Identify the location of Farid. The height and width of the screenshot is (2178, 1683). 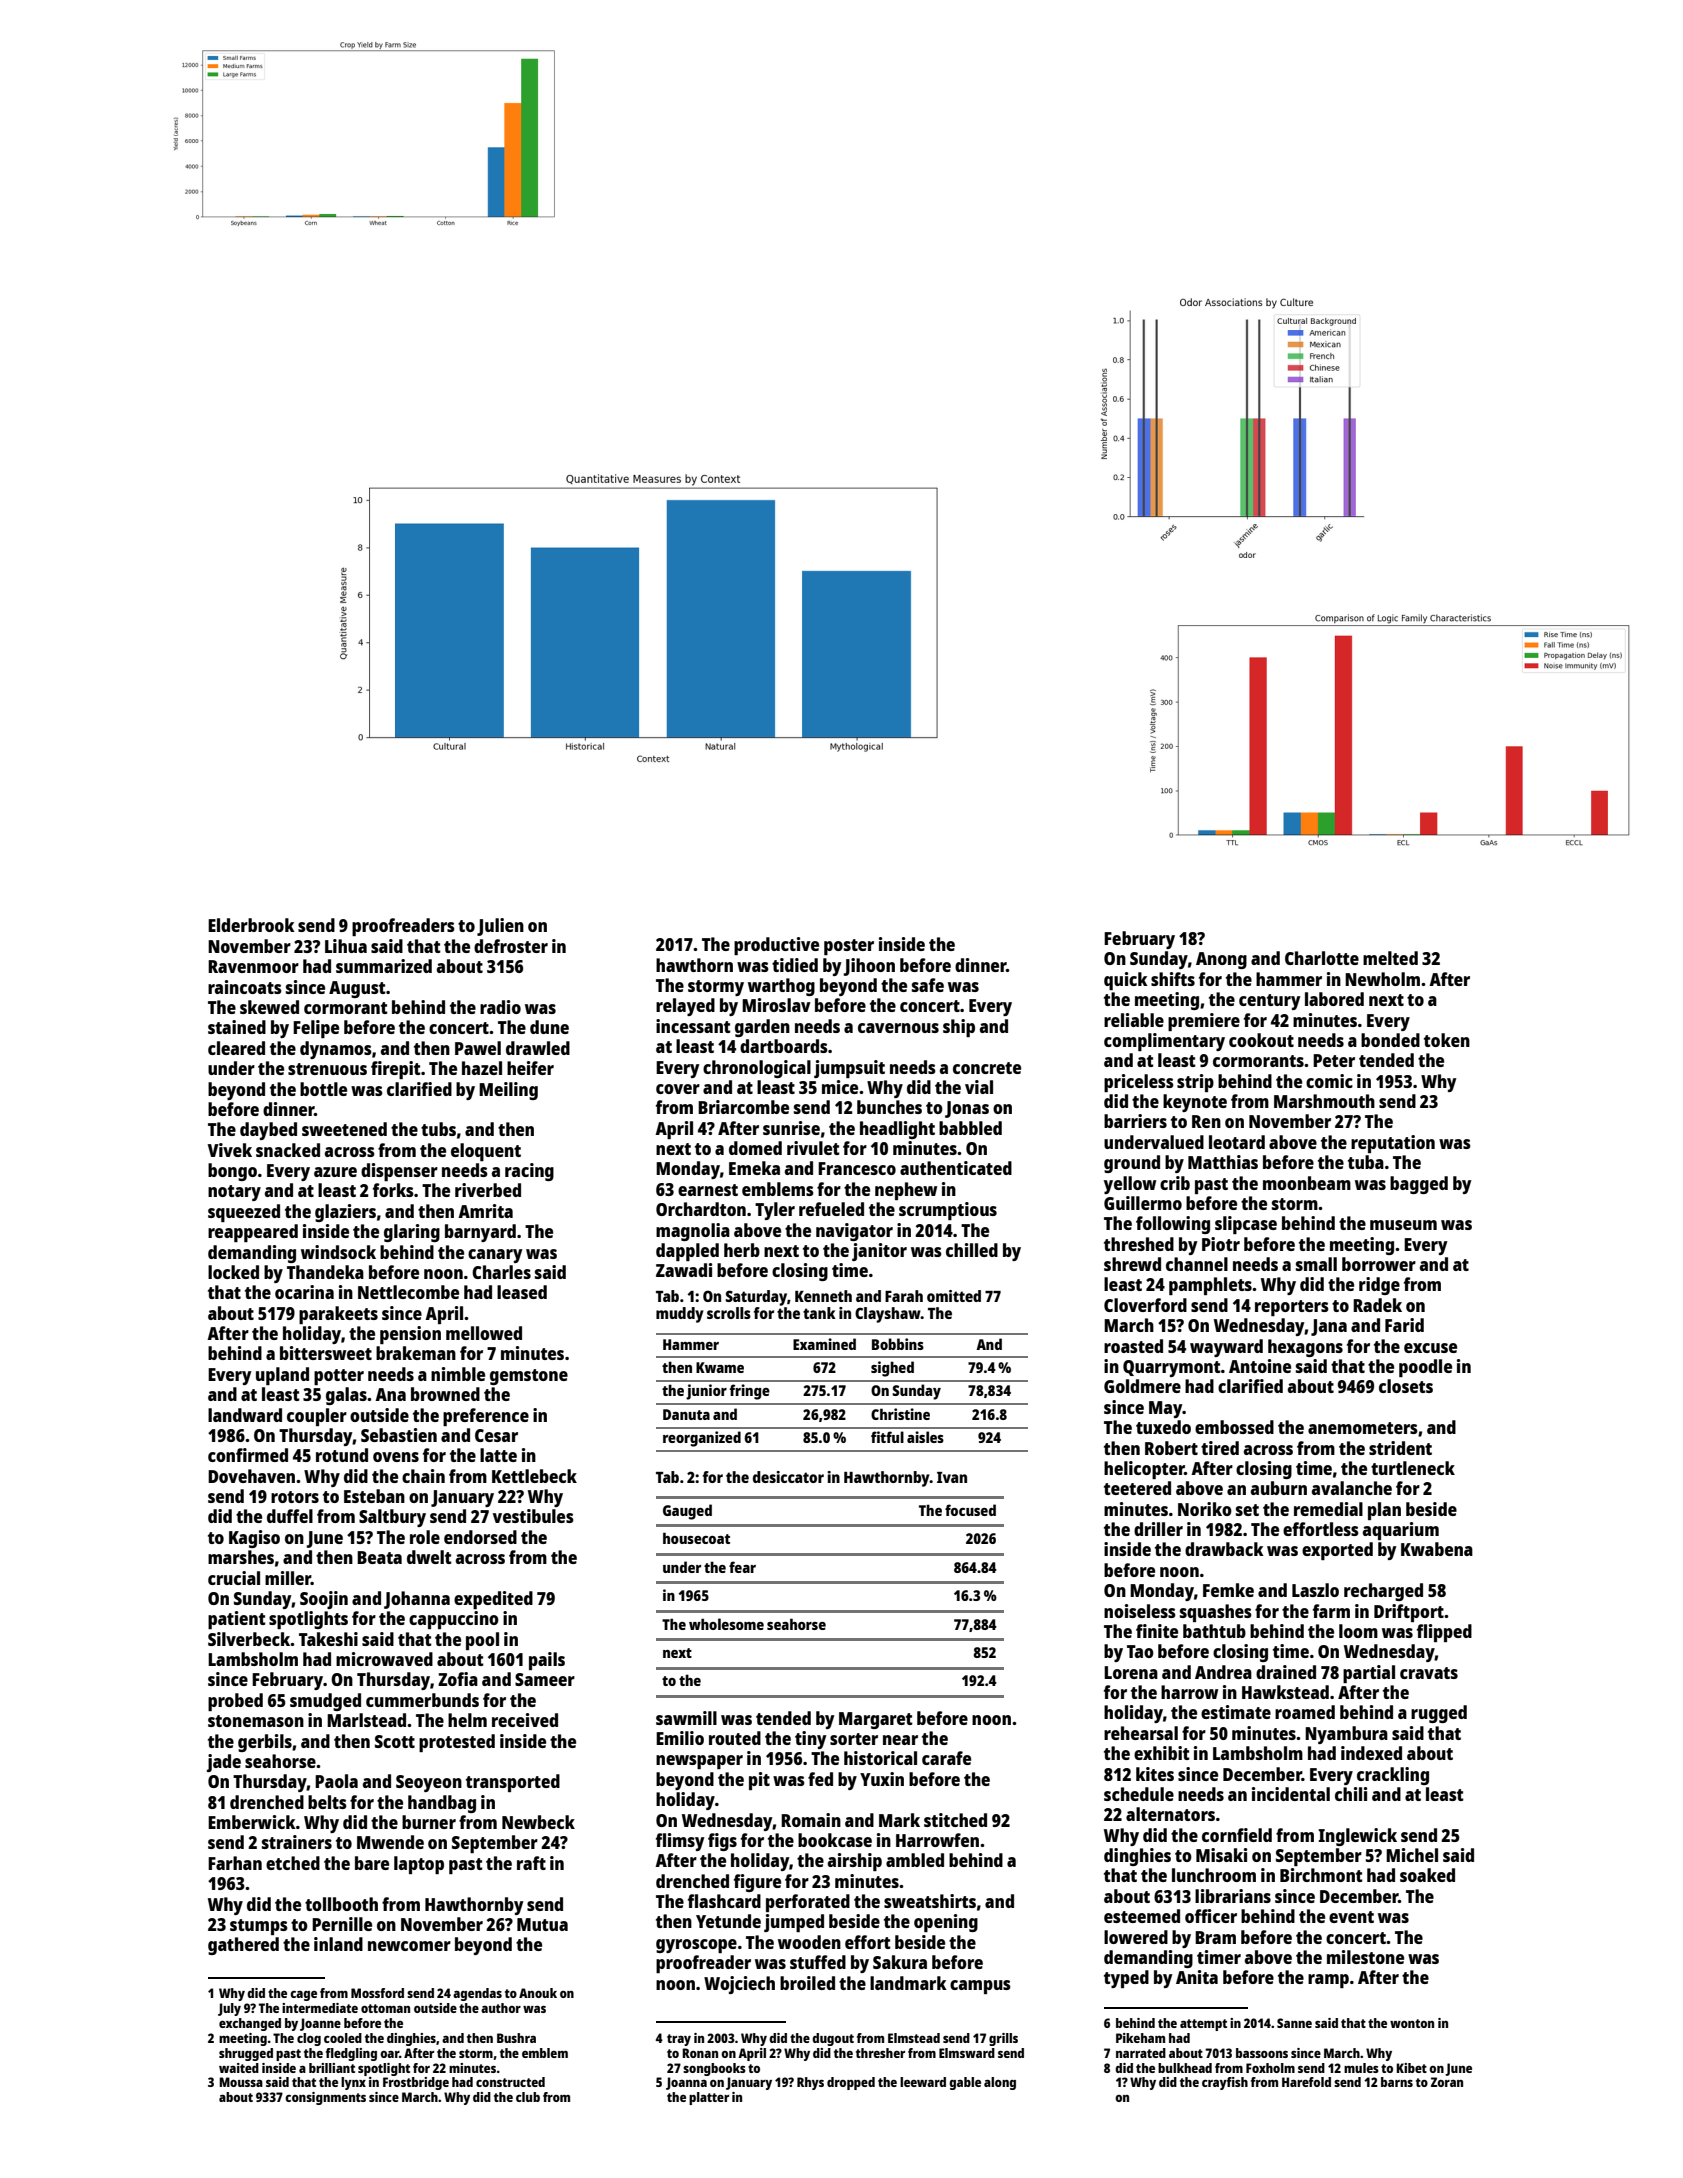
(1404, 1325).
